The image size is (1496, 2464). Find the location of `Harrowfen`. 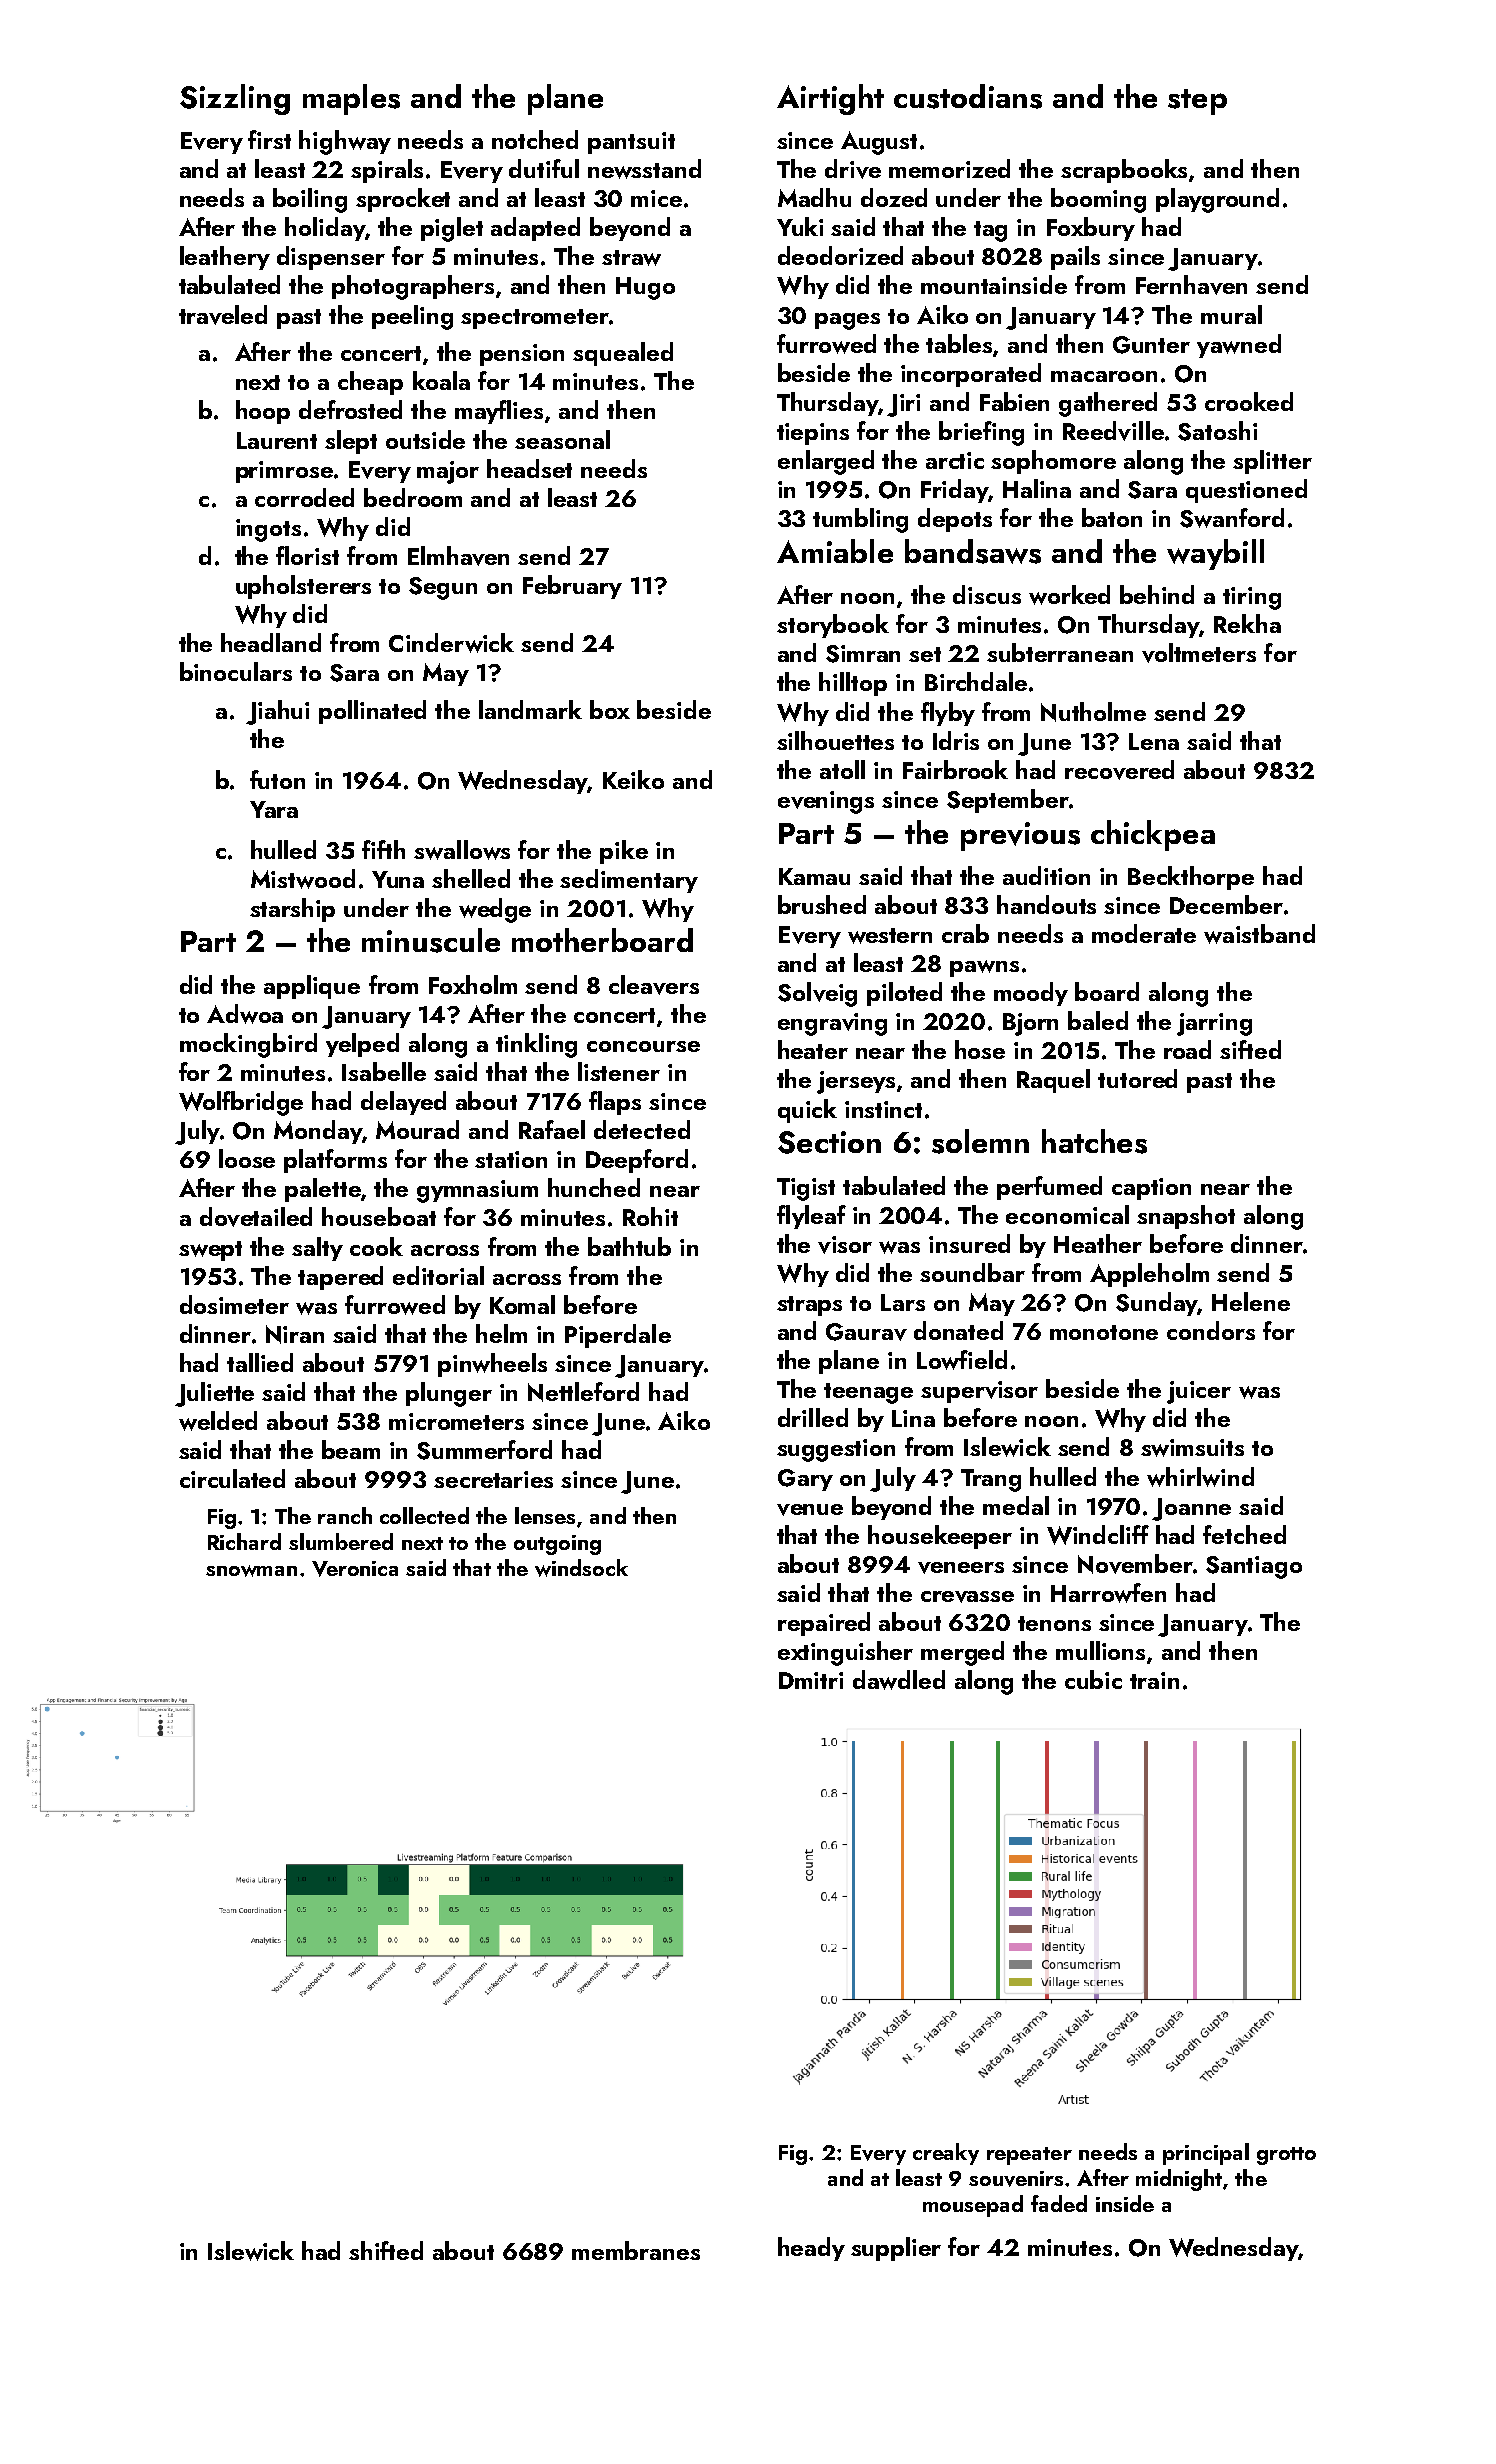

Harrowfen is located at coordinates (1108, 1593).
